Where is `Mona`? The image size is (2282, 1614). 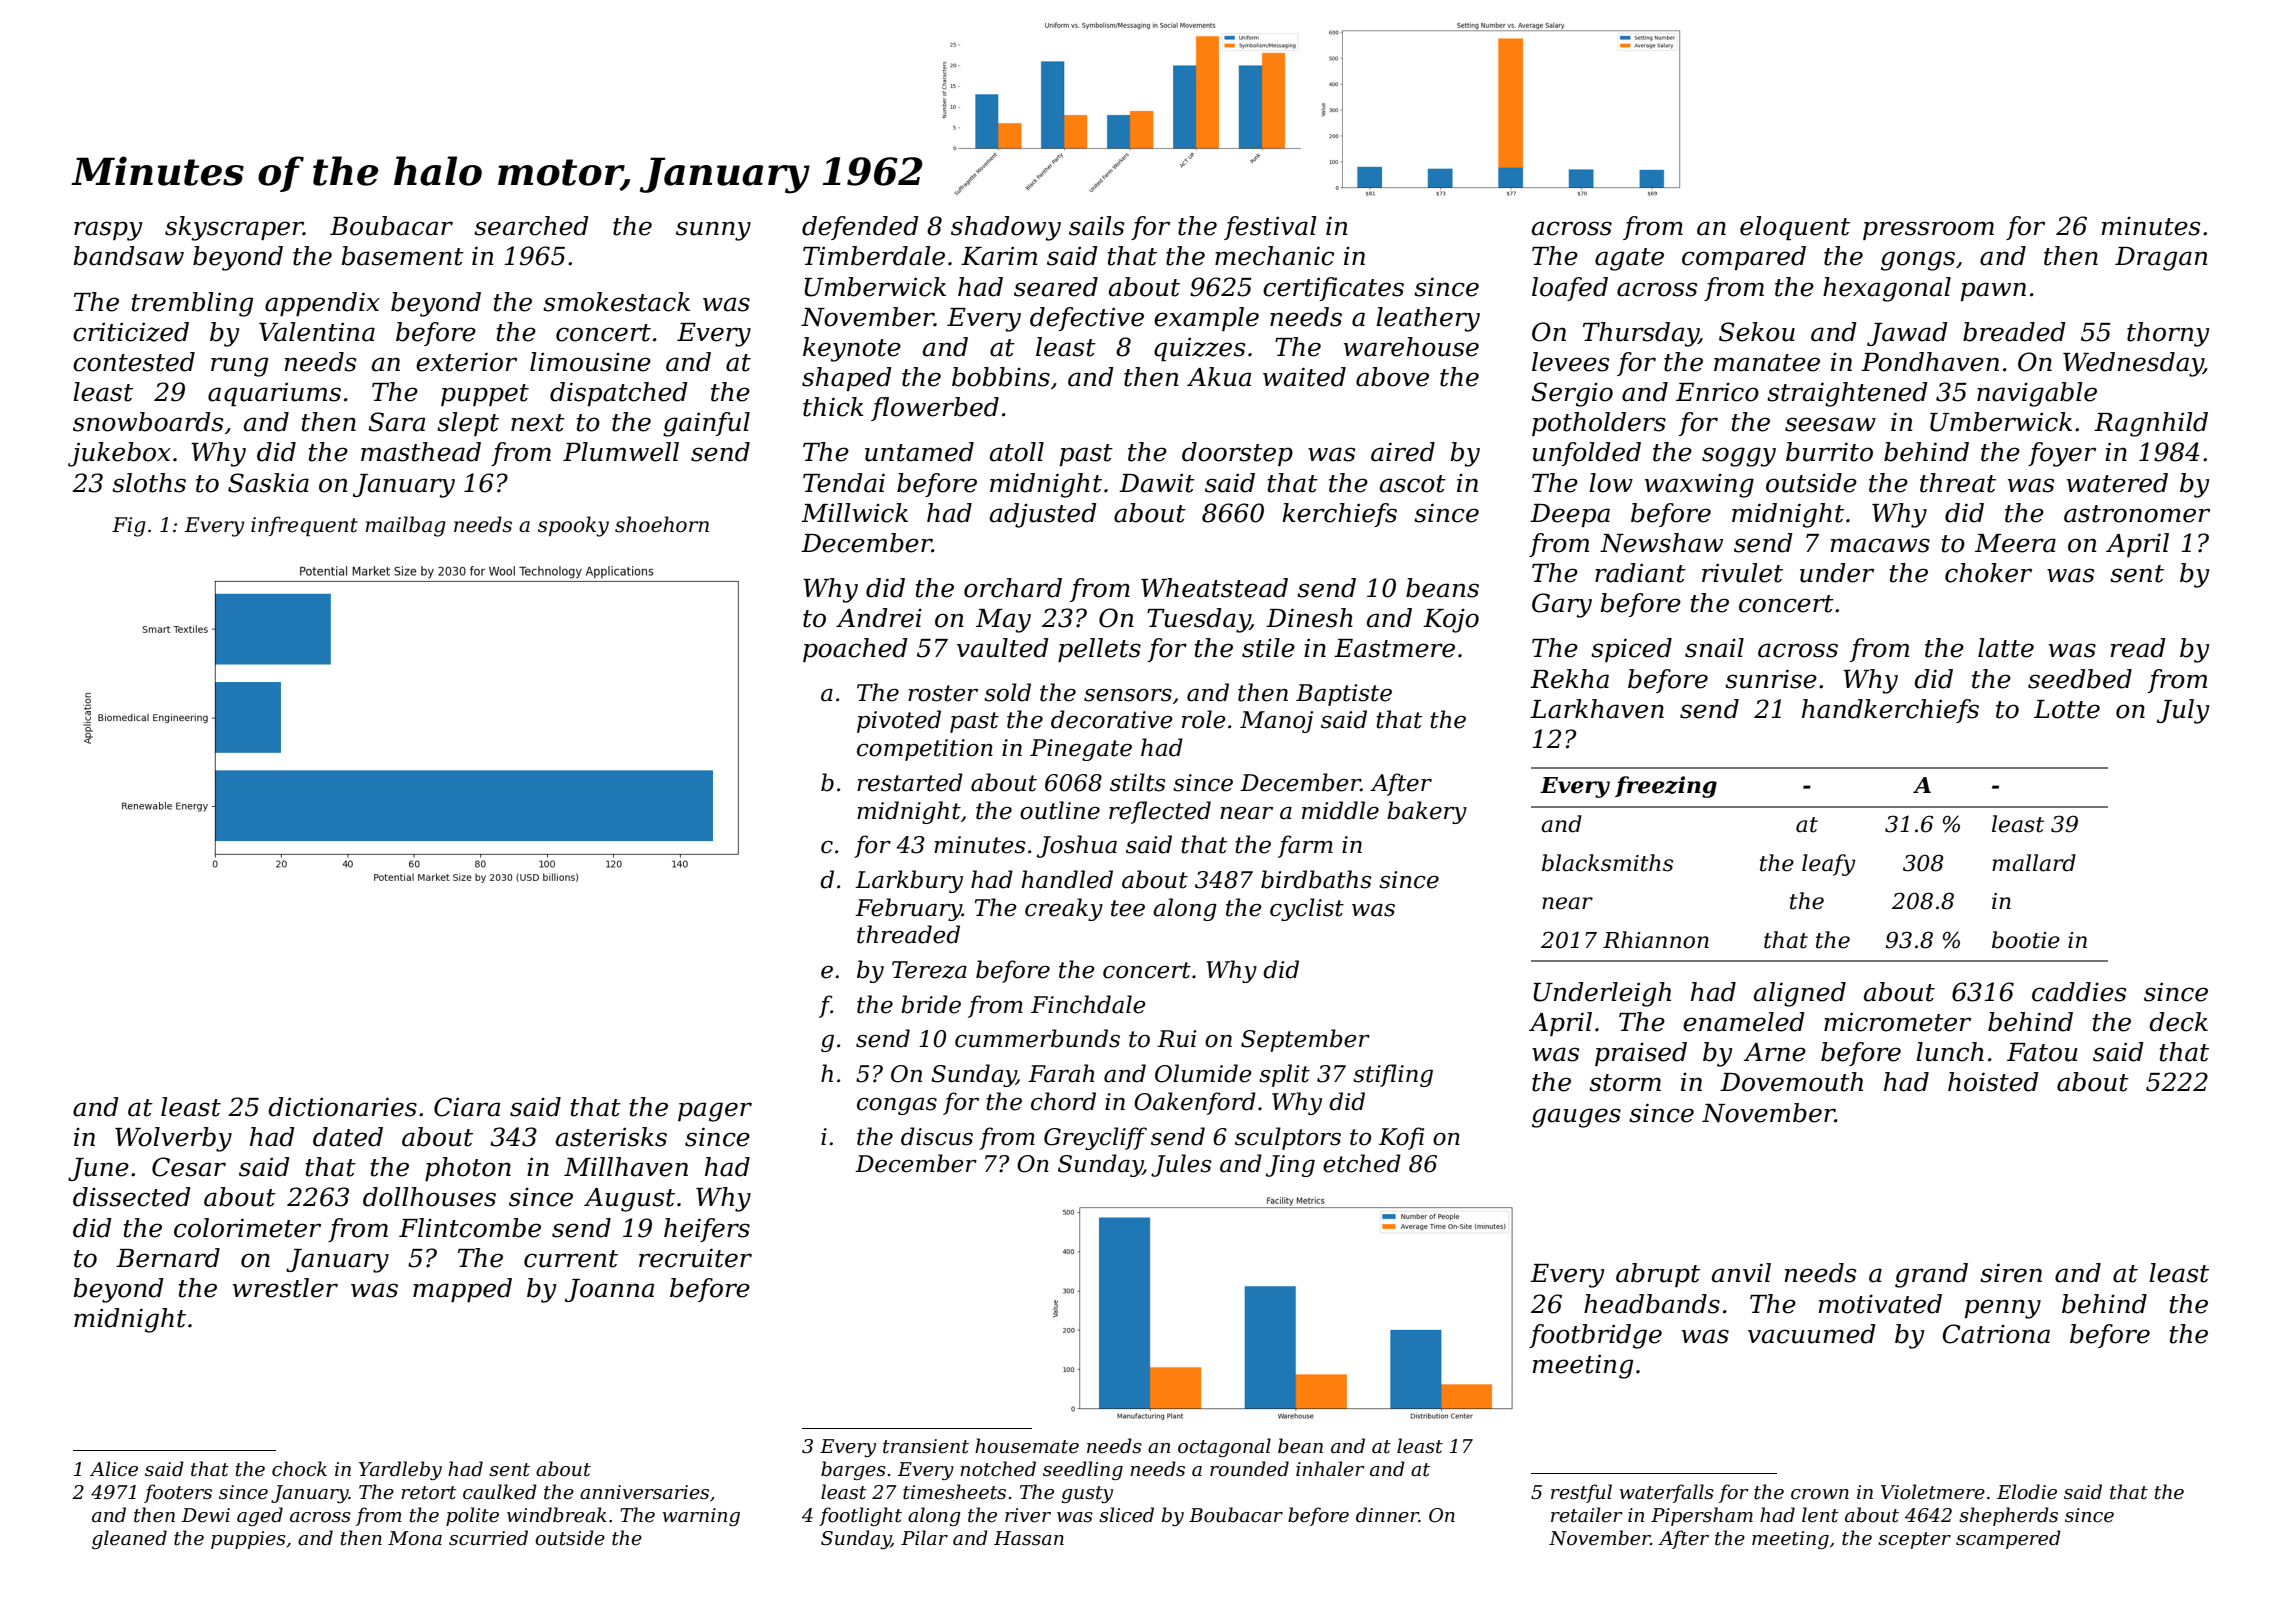
Mona is located at coordinates (415, 1538).
